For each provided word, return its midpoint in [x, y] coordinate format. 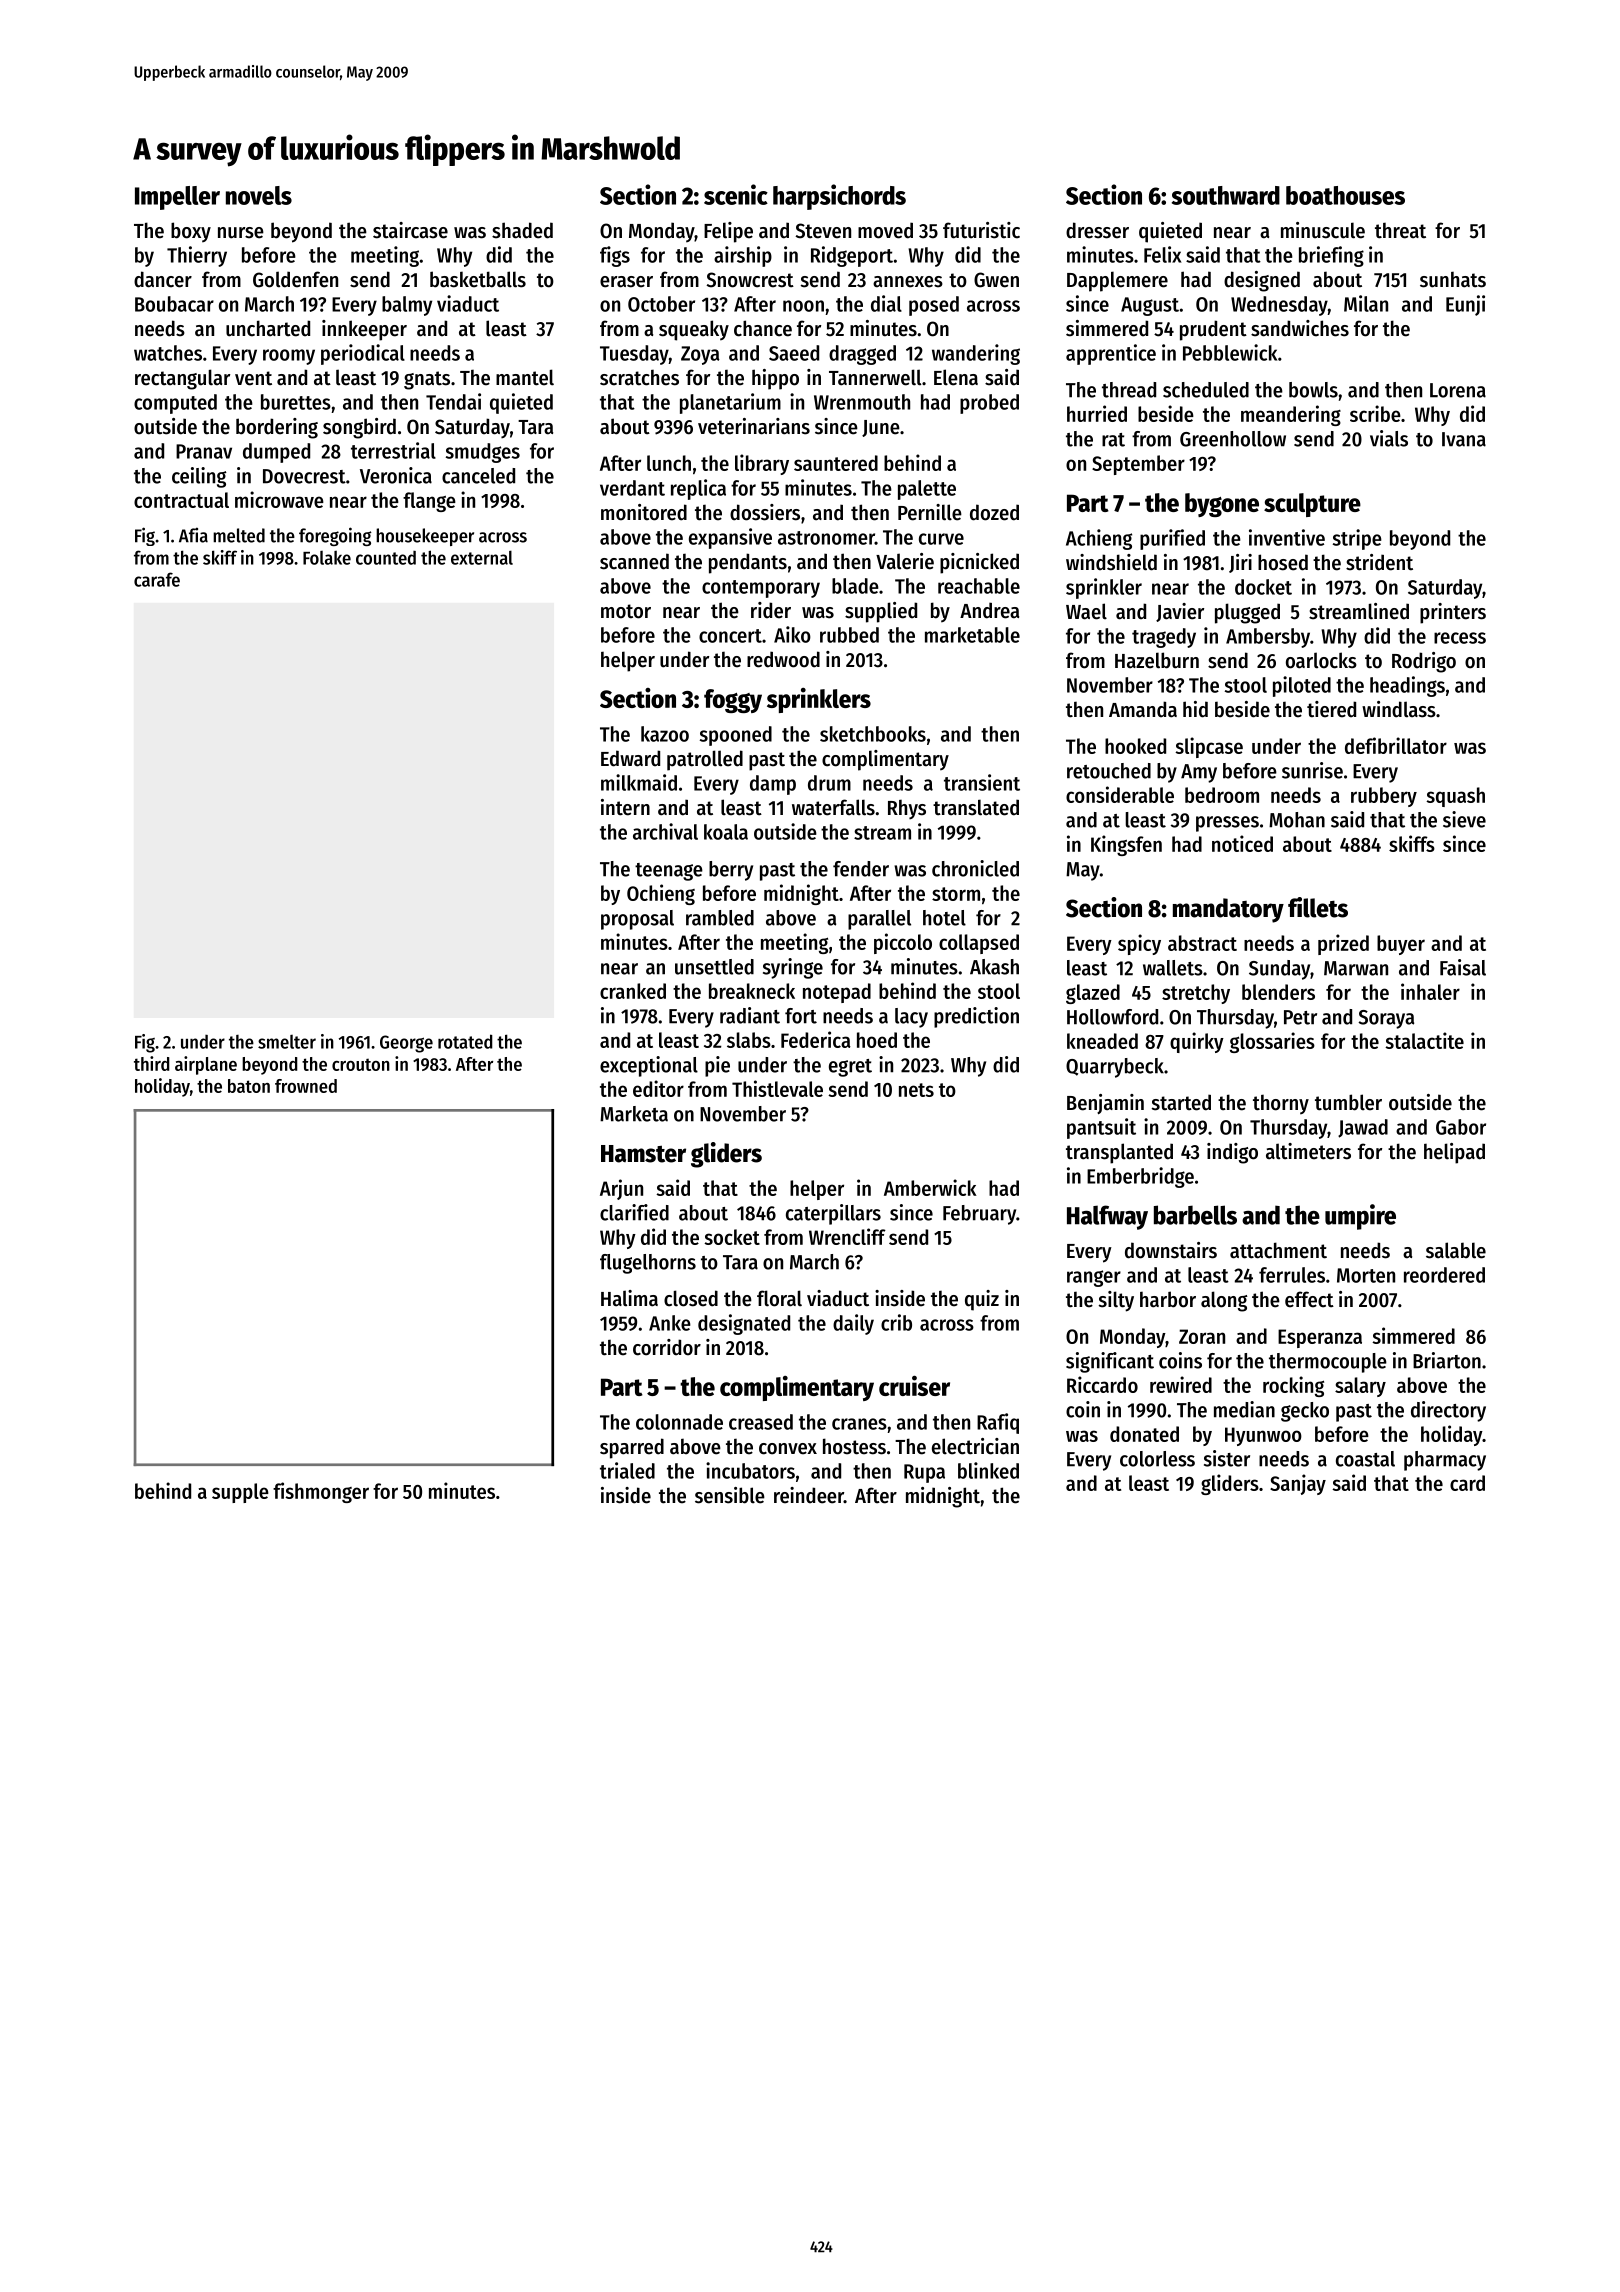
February [979, 1215]
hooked [1135, 746]
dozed [994, 512]
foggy [733, 701]
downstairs [1171, 1250]
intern [625, 807]
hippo [775, 379]
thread [1129, 390]
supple [240, 1493]
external [482, 557]
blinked [988, 1470]
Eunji [1465, 305]
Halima [629, 1298]
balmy [407, 306]
